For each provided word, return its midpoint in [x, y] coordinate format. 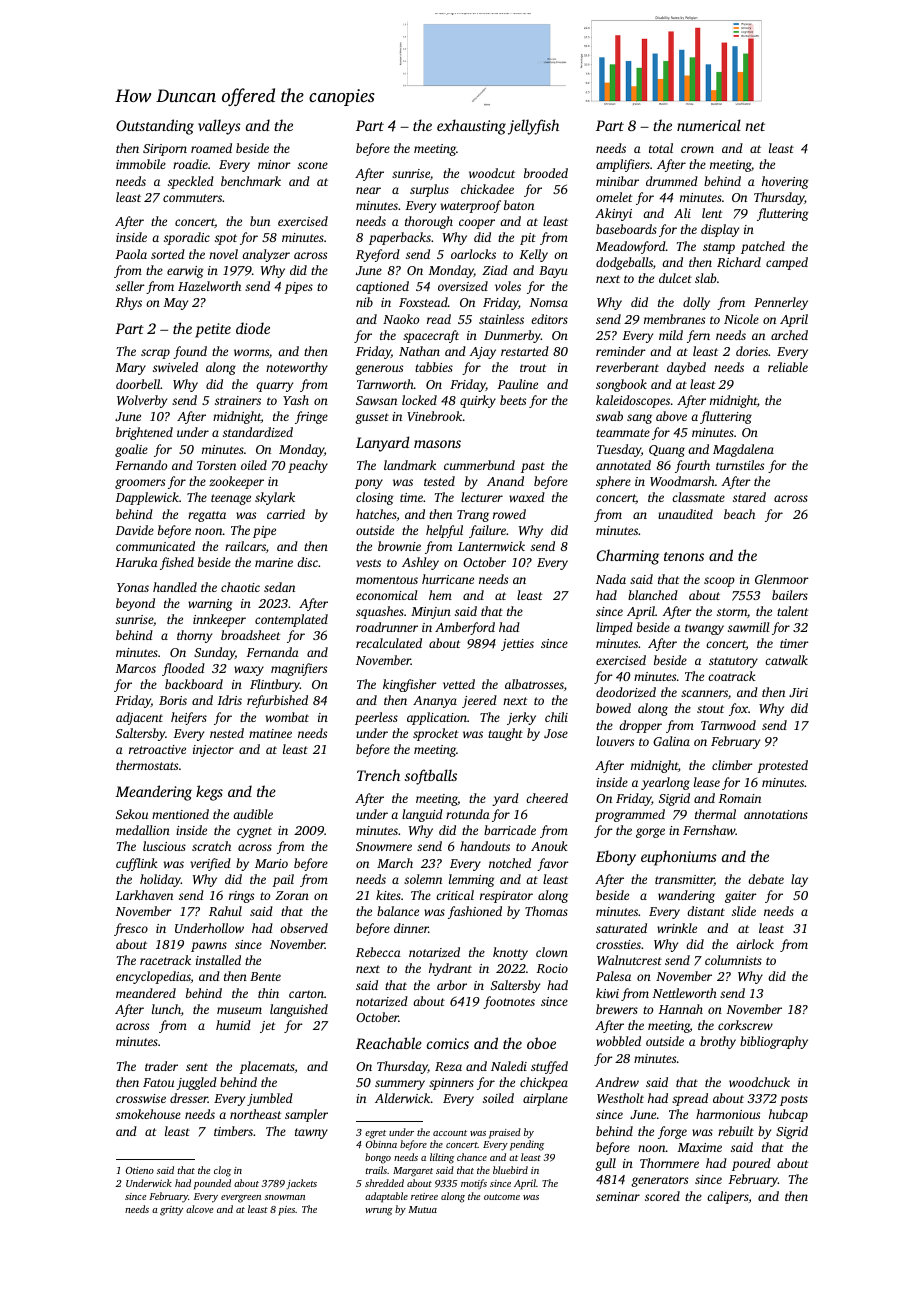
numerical [709, 125]
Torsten [216, 465]
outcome [502, 1197]
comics [448, 1043]
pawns [209, 947]
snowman [285, 1197]
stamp [719, 248]
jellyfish [533, 127]
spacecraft [431, 336]
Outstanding [155, 127]
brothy [718, 1042]
